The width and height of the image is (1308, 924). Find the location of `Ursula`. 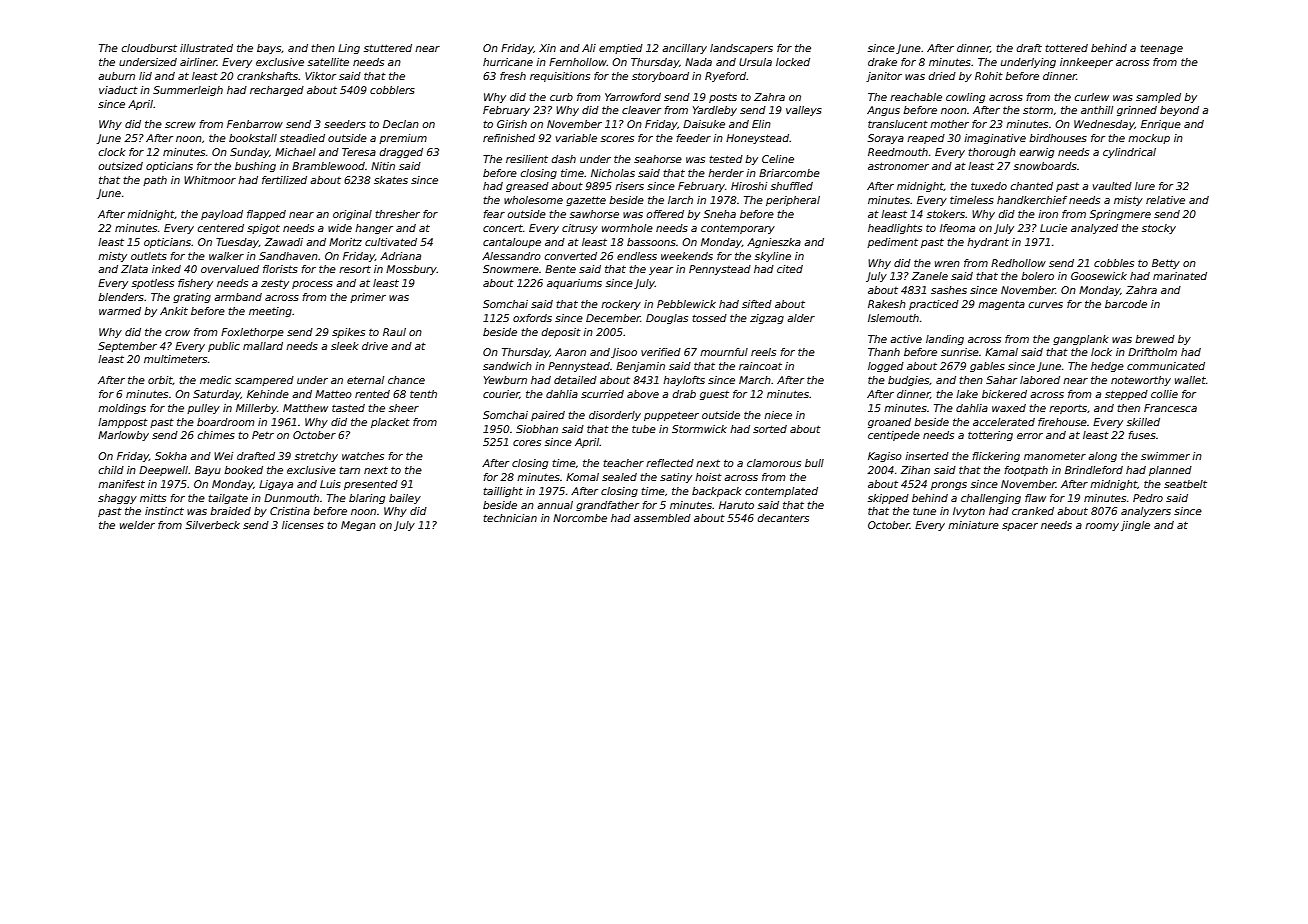

Ursula is located at coordinates (755, 62).
